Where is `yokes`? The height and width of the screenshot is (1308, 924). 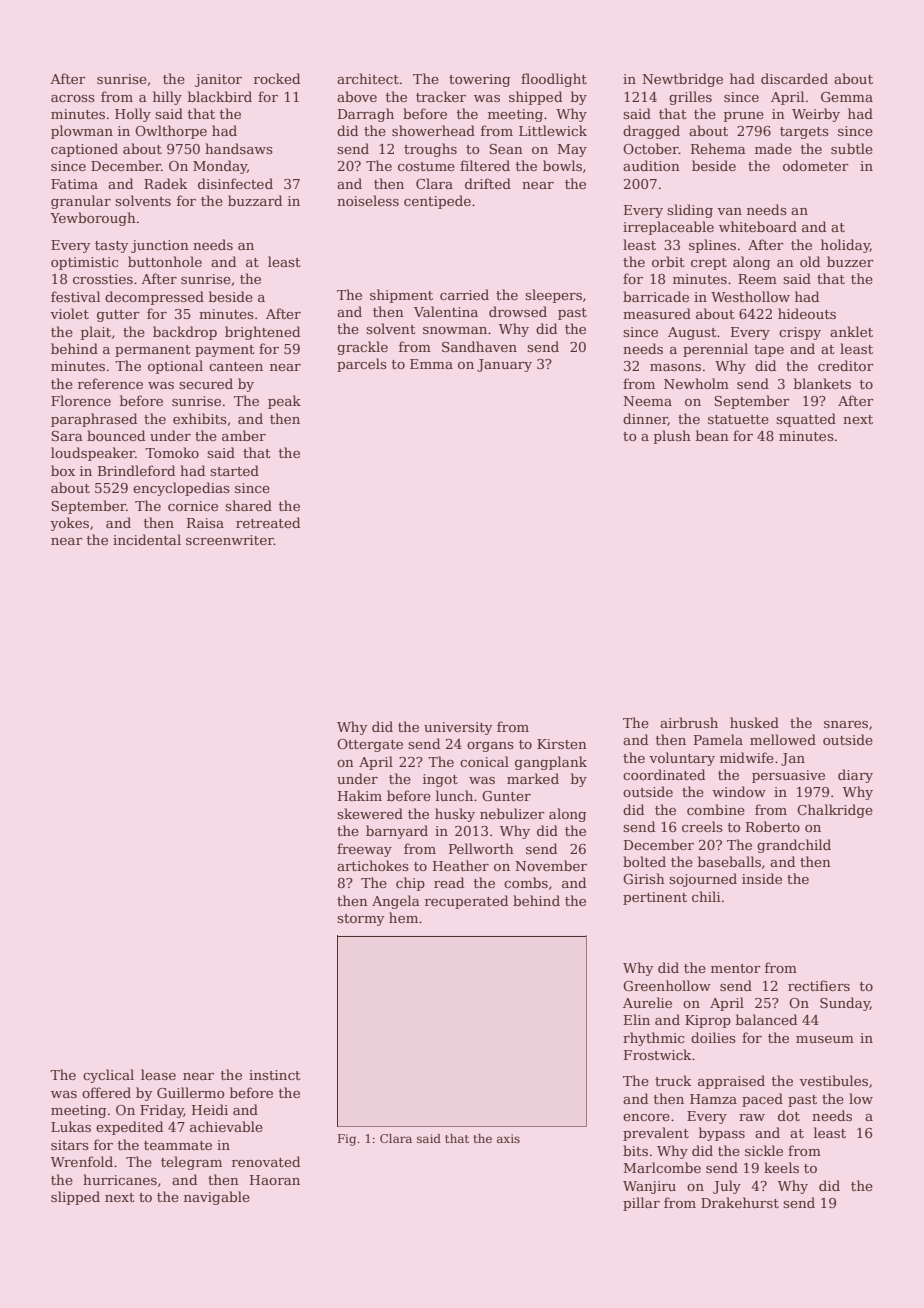 yokes is located at coordinates (69, 524).
